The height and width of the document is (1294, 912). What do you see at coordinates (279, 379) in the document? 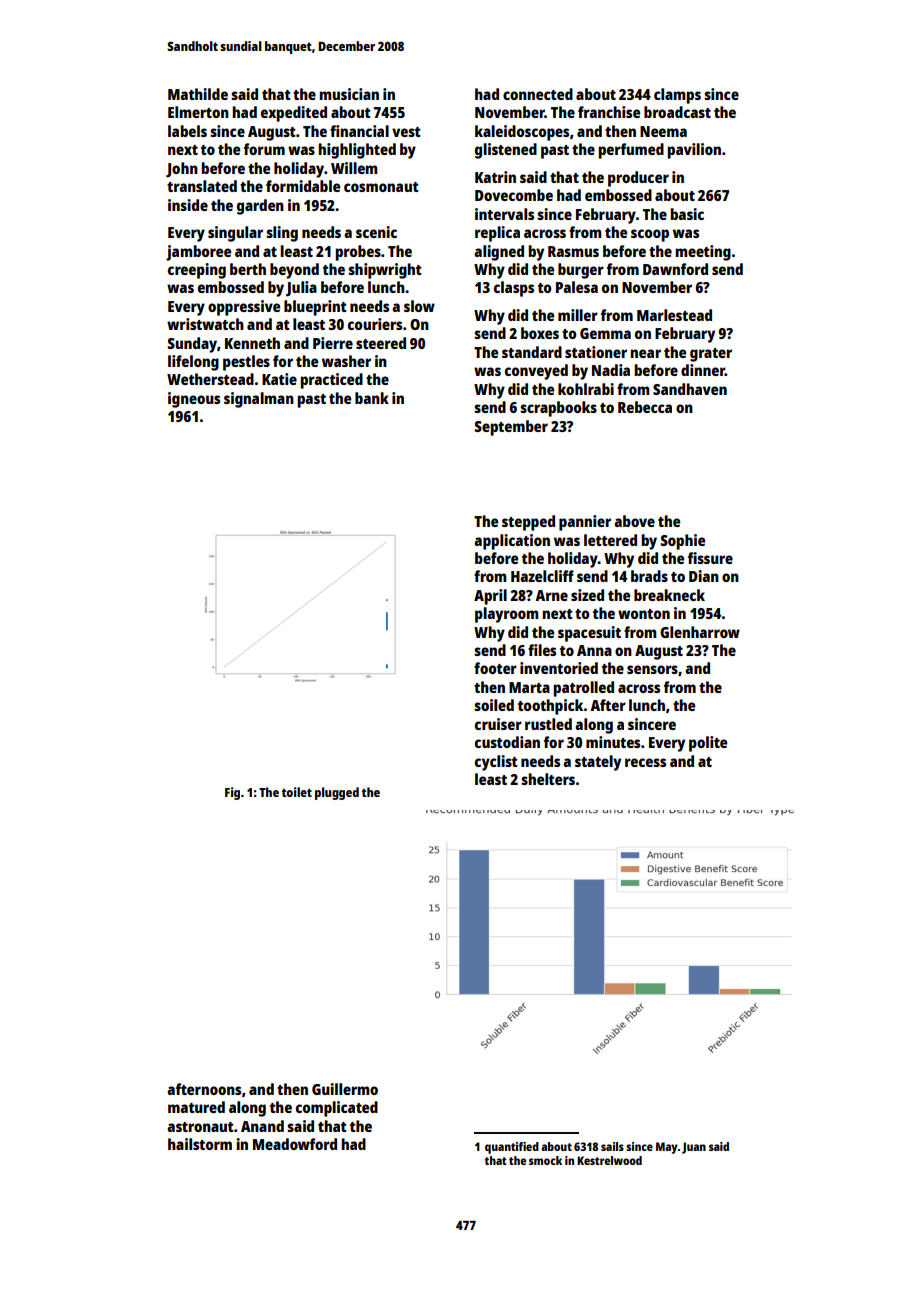
I see `Katie` at bounding box center [279, 379].
